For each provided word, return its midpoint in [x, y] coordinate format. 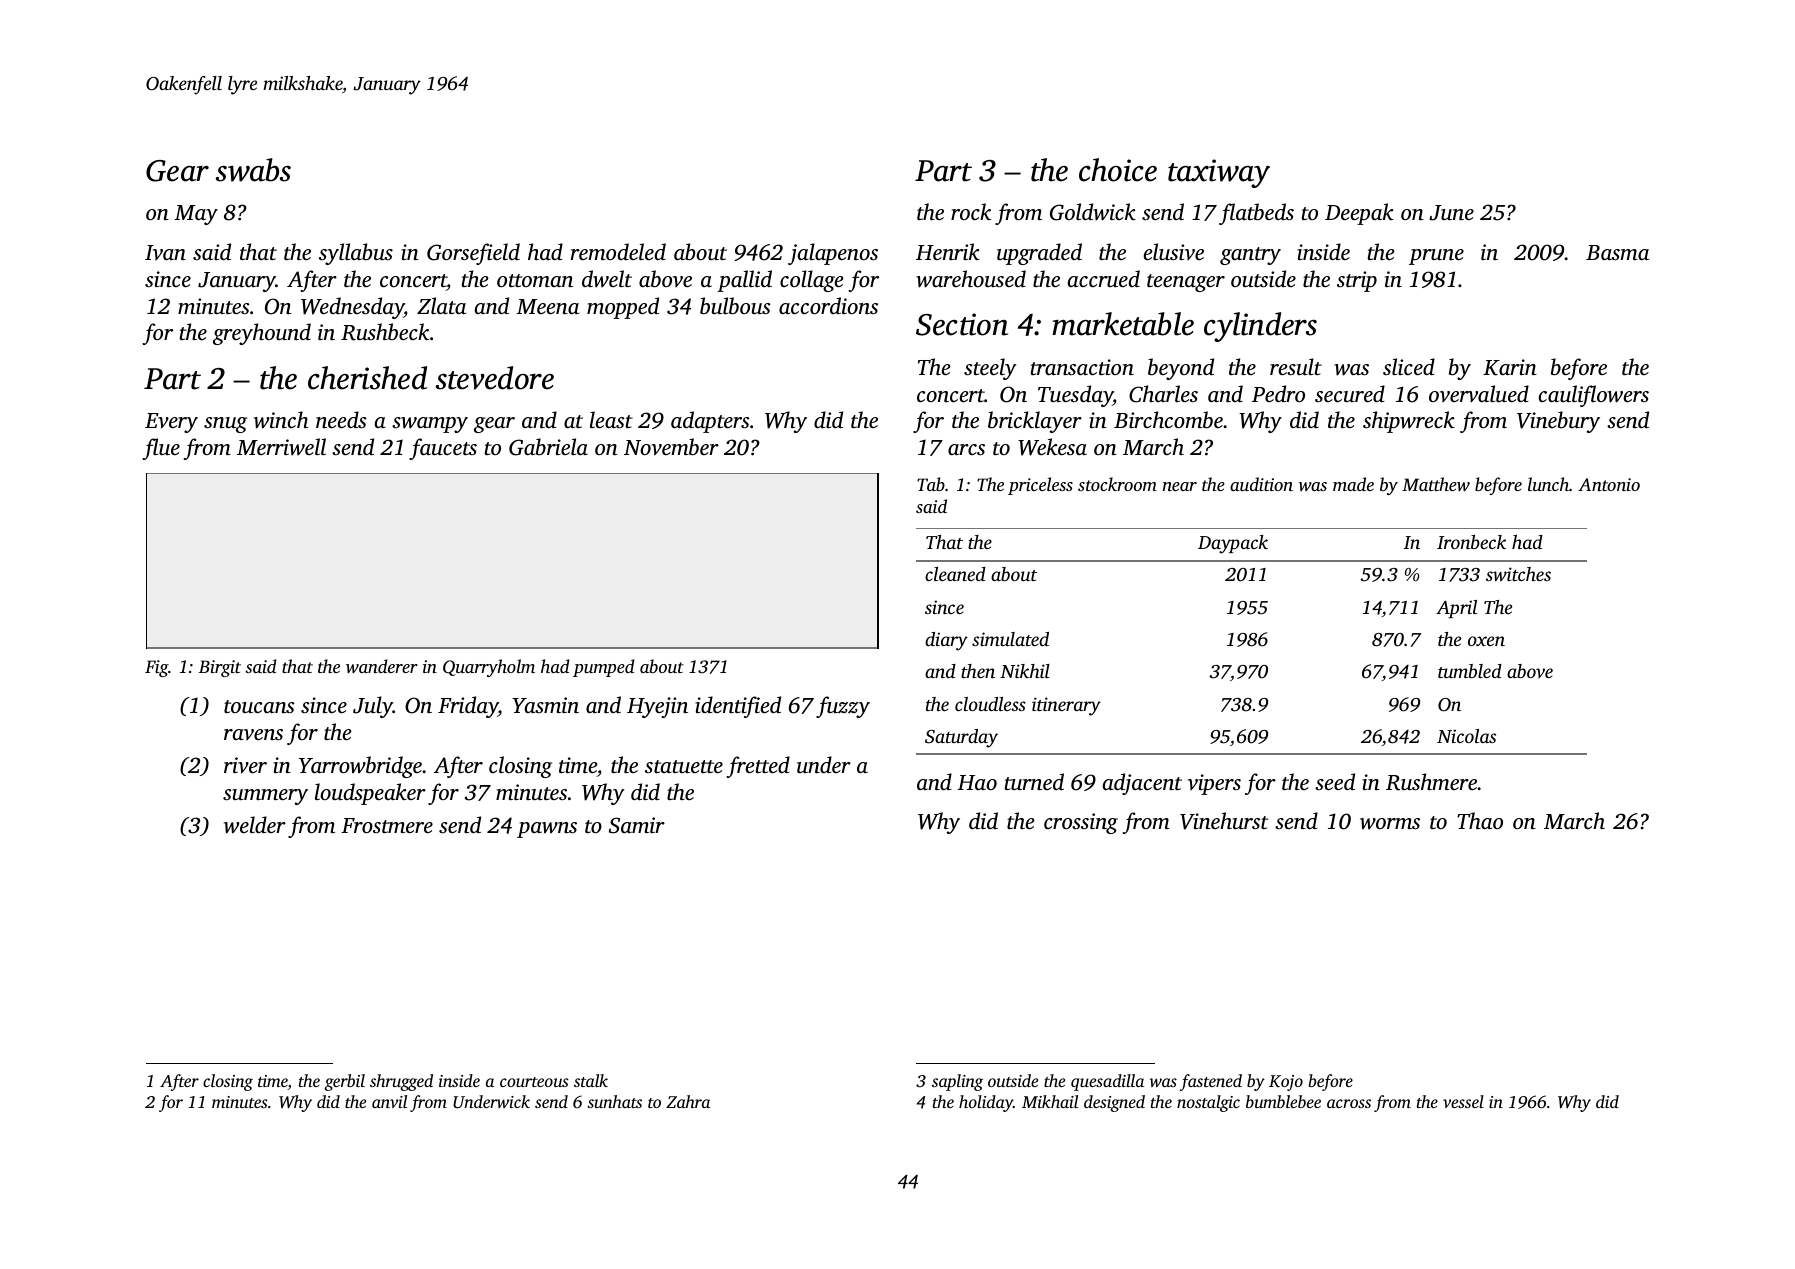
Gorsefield [473, 254]
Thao [1480, 820]
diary [946, 641]
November [671, 447]
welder [255, 825]
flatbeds [1256, 214]
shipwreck [1409, 422]
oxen [1486, 641]
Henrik [948, 251]
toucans [259, 706]
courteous [534, 1082]
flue [161, 449]
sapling [957, 1082]
